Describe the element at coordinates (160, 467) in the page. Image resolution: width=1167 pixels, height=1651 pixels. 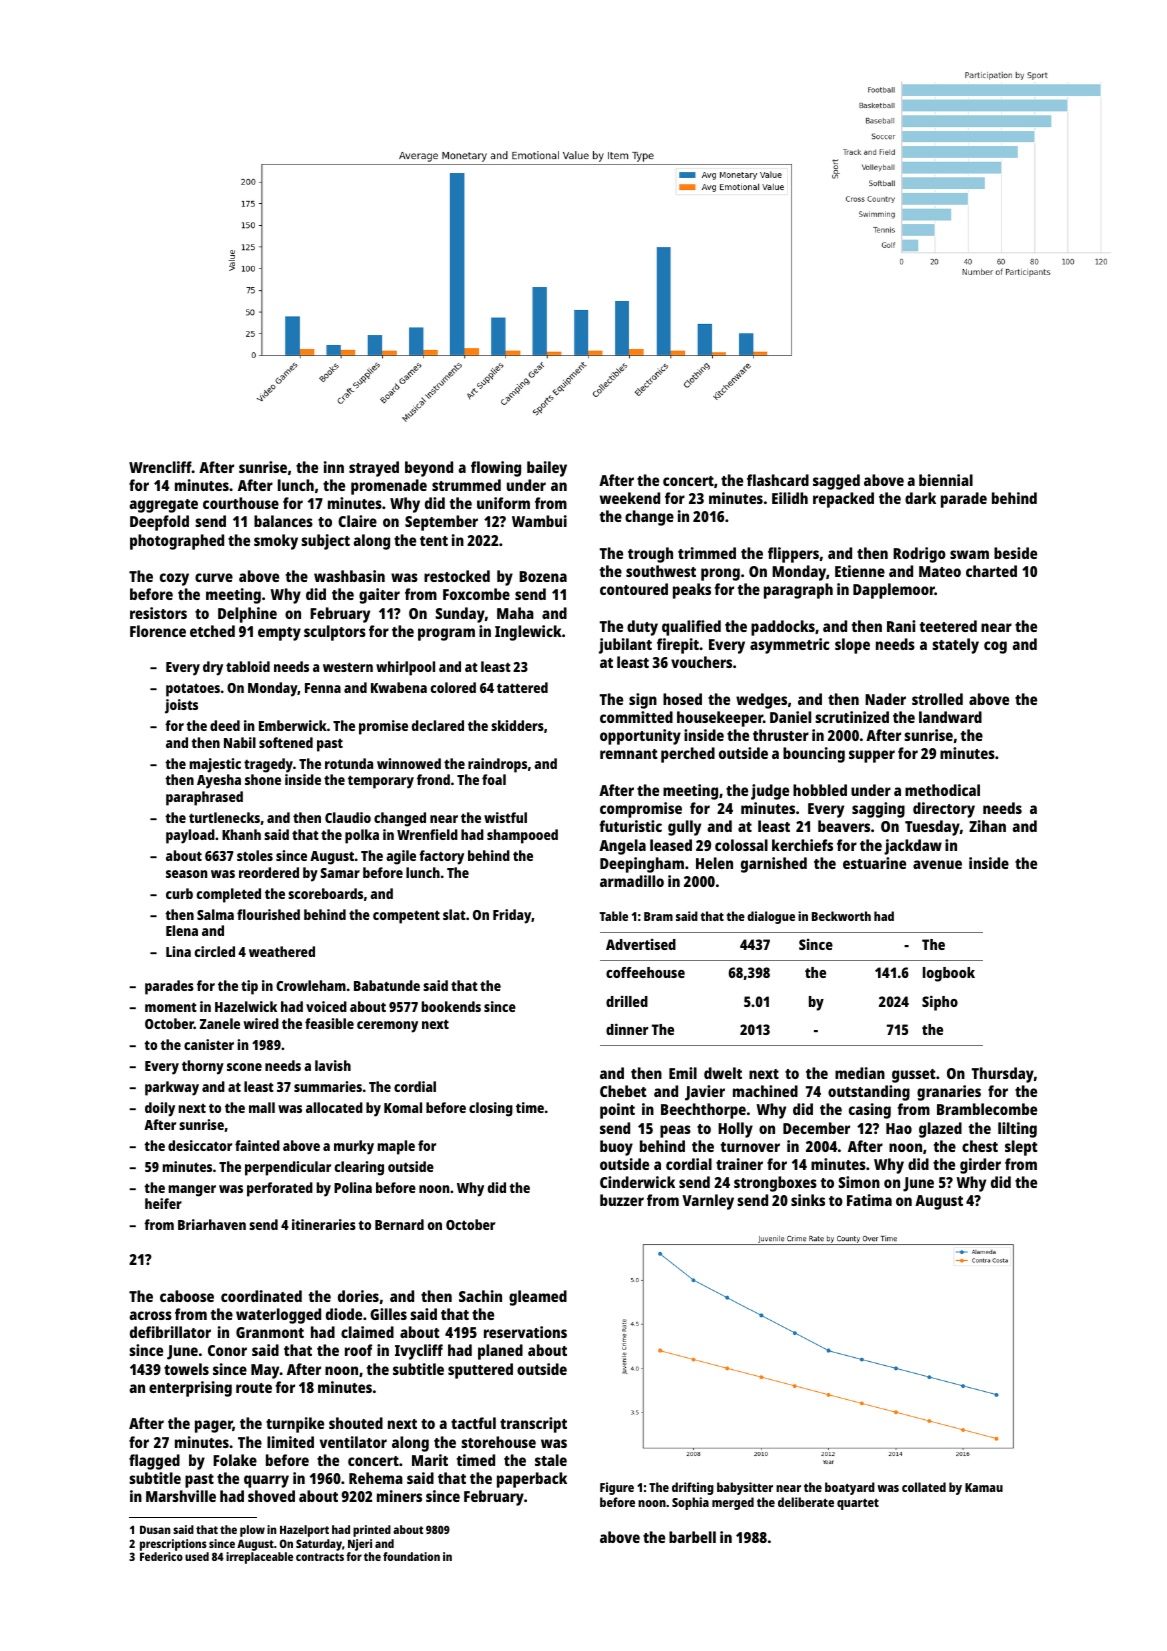
I see `Wrencliff` at that location.
